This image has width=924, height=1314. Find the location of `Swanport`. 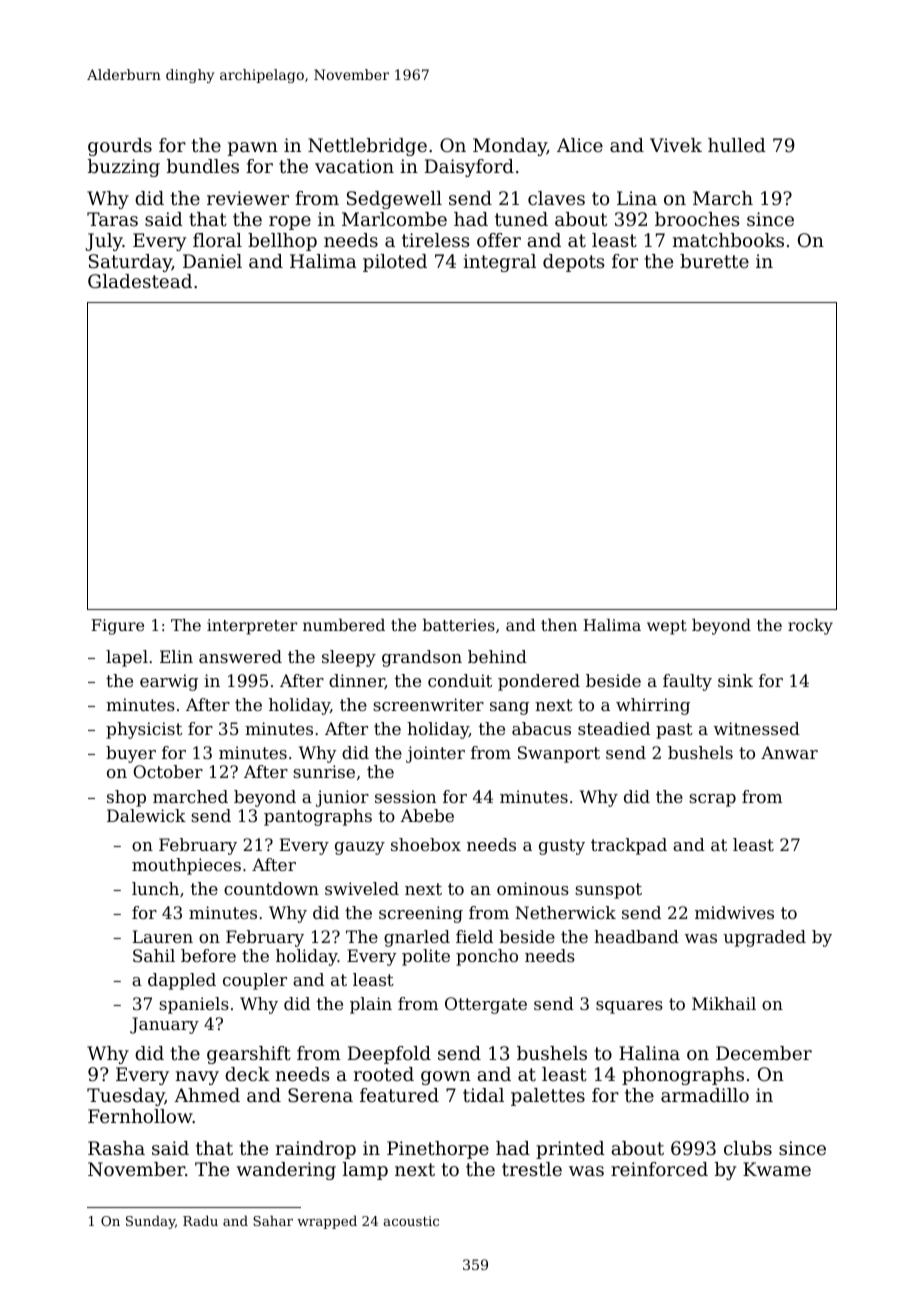

Swanport is located at coordinates (559, 754).
